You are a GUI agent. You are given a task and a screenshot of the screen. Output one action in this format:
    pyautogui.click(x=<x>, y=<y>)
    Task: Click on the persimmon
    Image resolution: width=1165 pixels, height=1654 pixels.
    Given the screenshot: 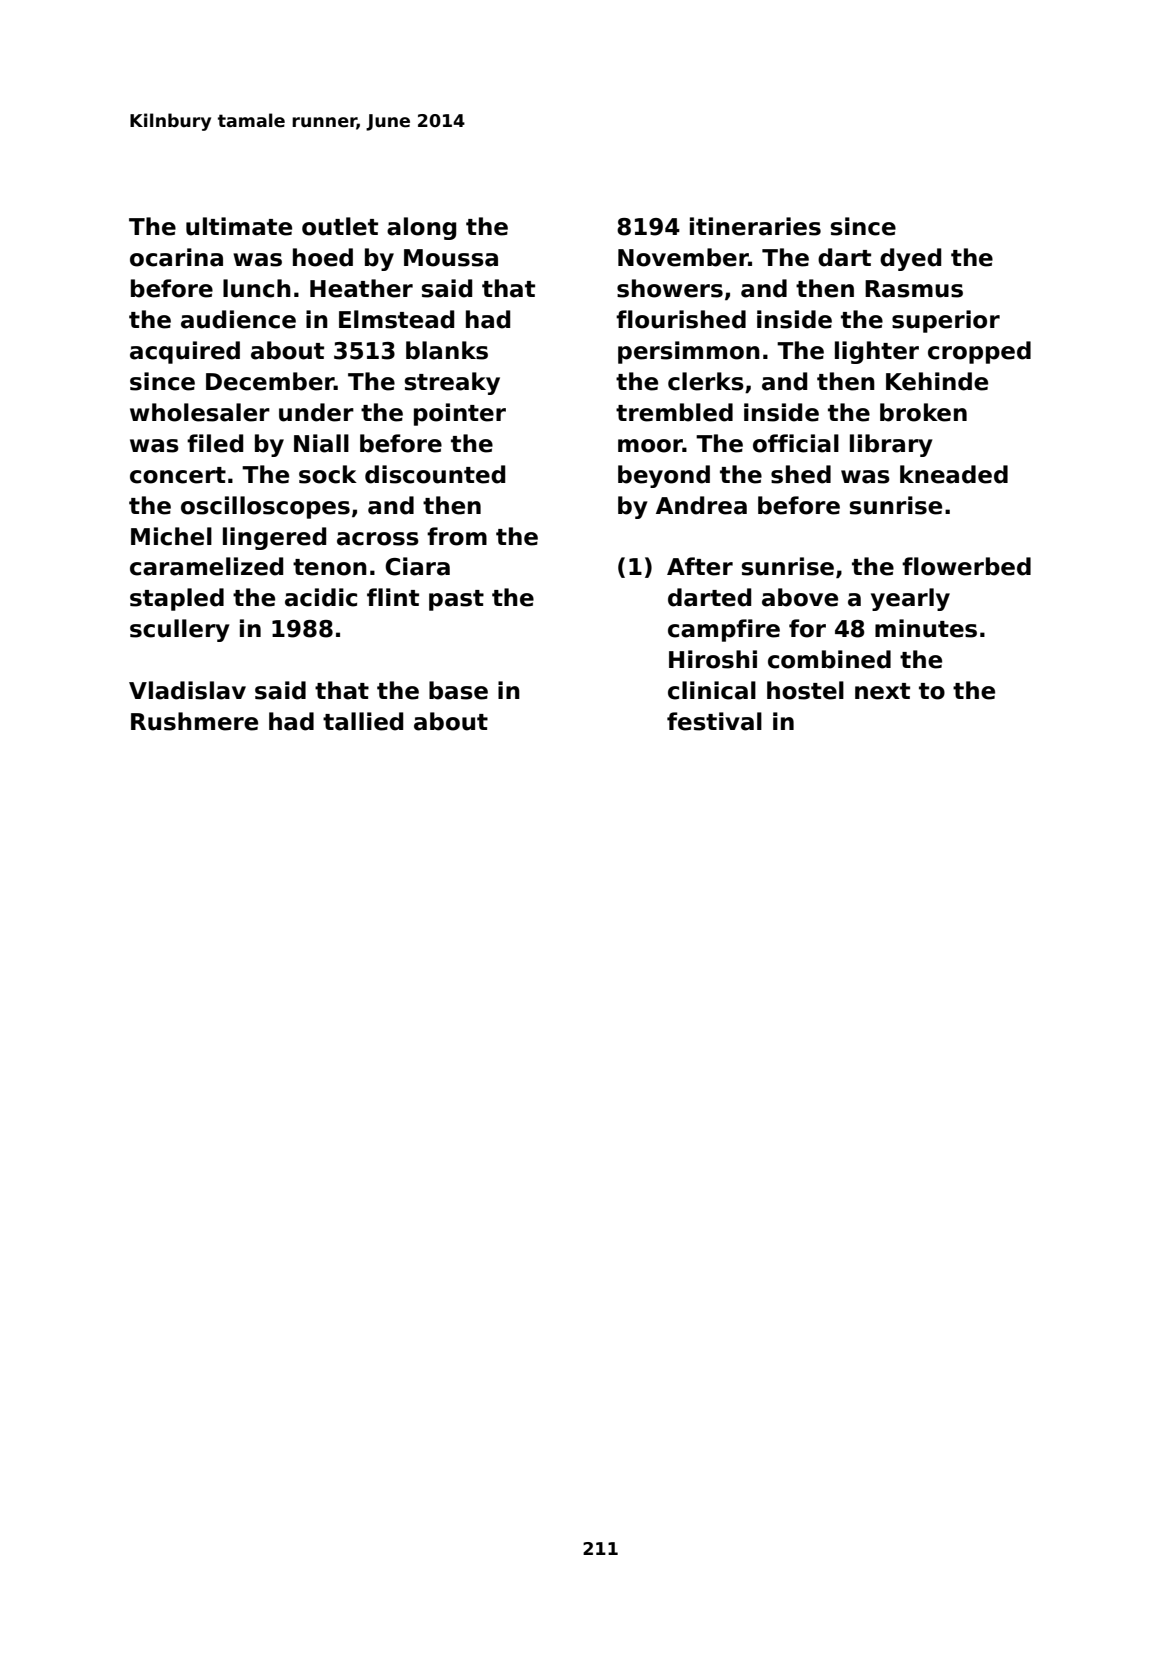 What is the action you would take?
    pyautogui.click(x=689, y=352)
